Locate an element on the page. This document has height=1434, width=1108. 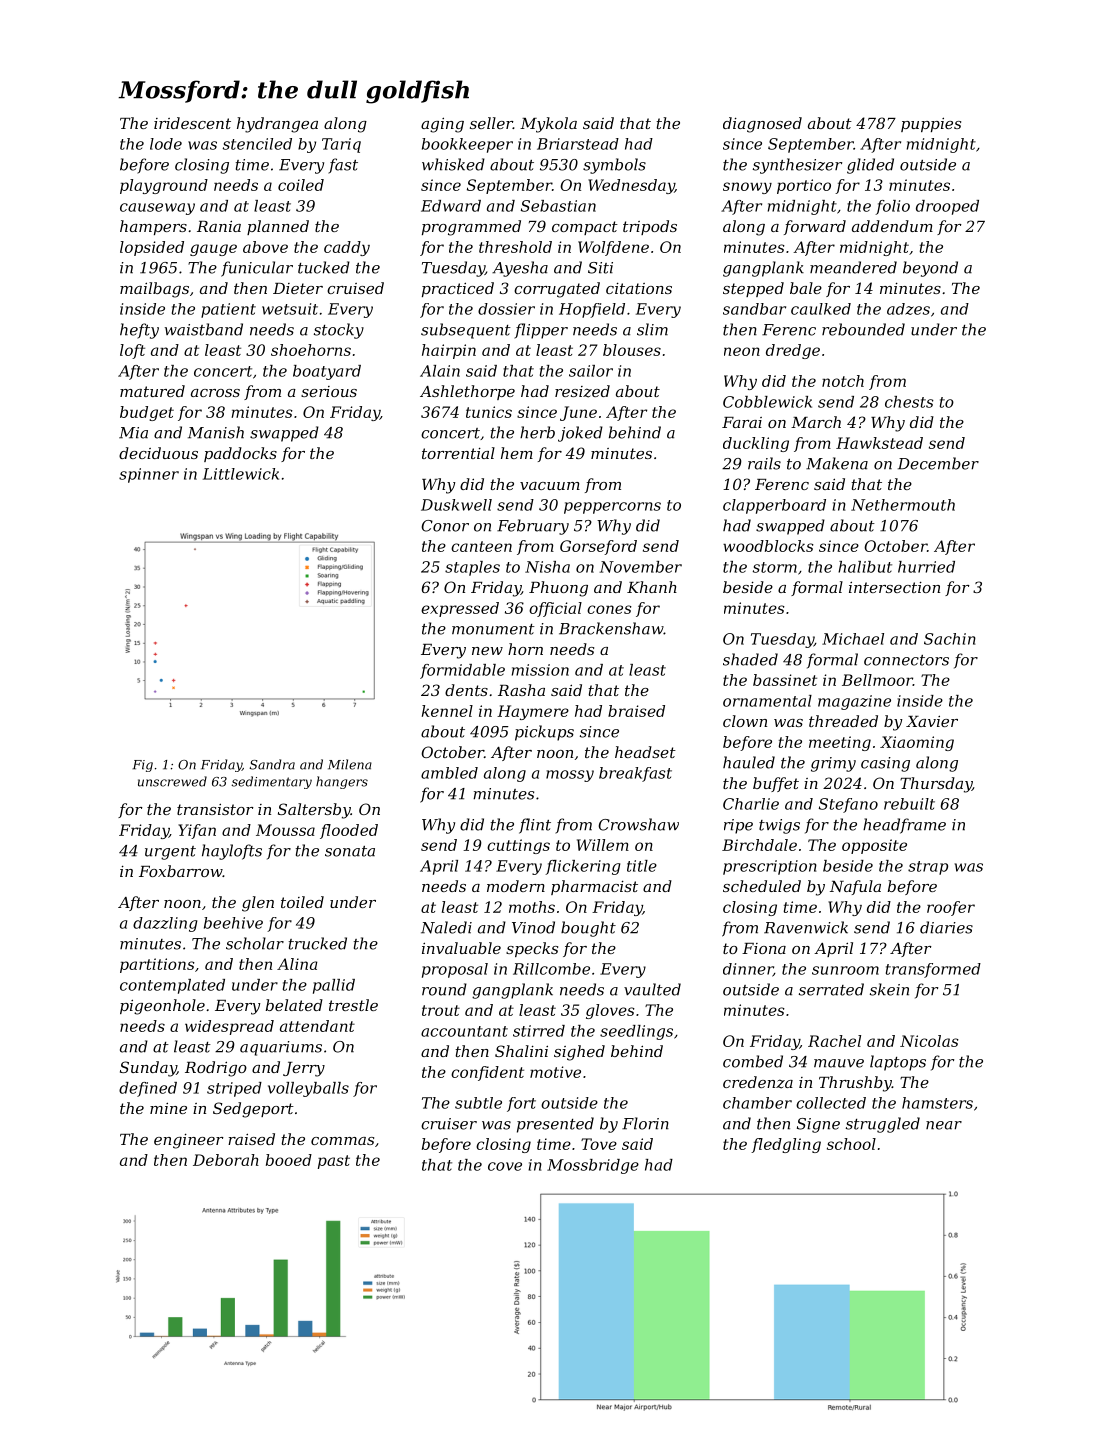
puppies is located at coordinates (931, 124).
